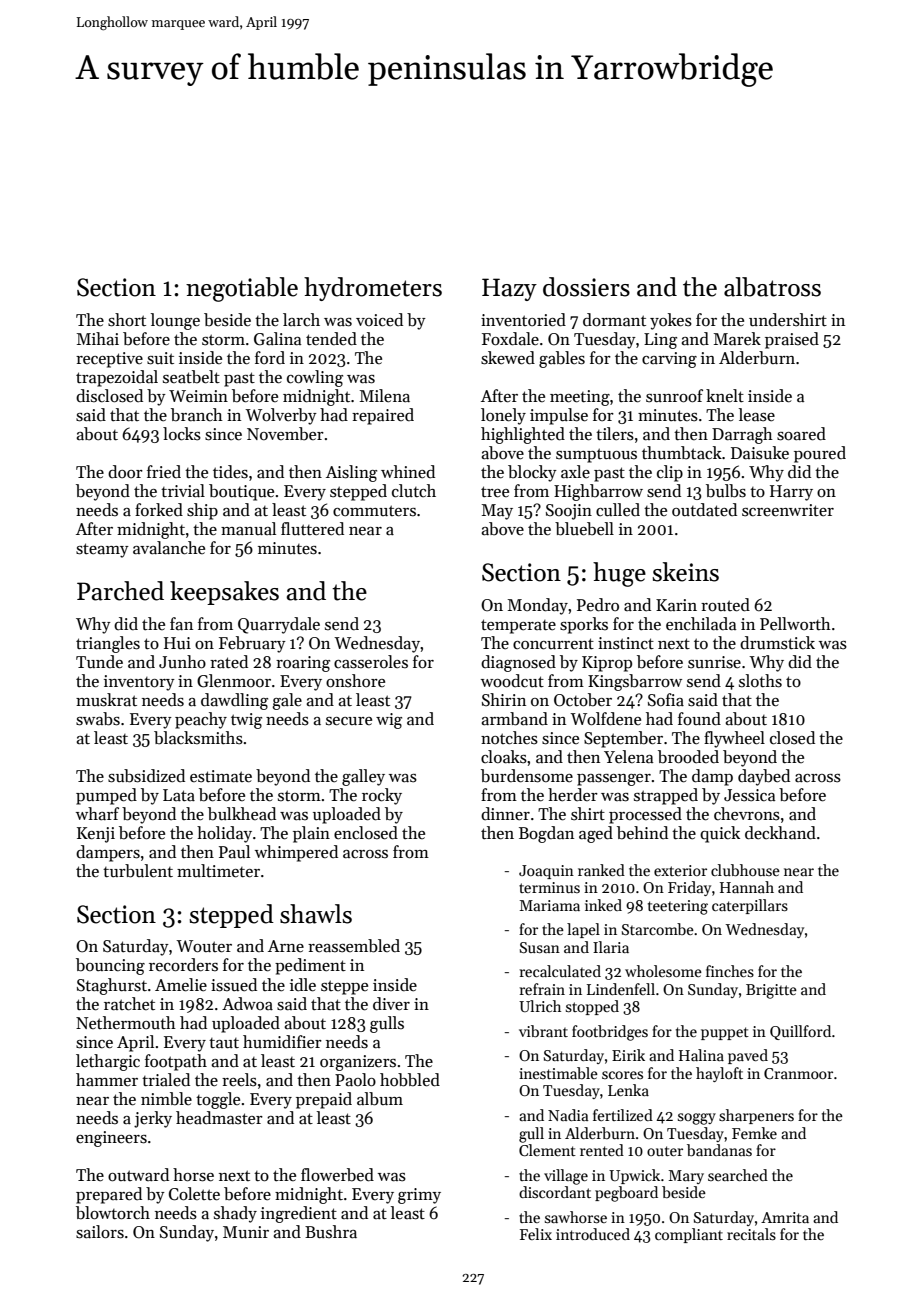 Image resolution: width=924 pixels, height=1308 pixels. I want to click on skewed, so click(508, 358).
